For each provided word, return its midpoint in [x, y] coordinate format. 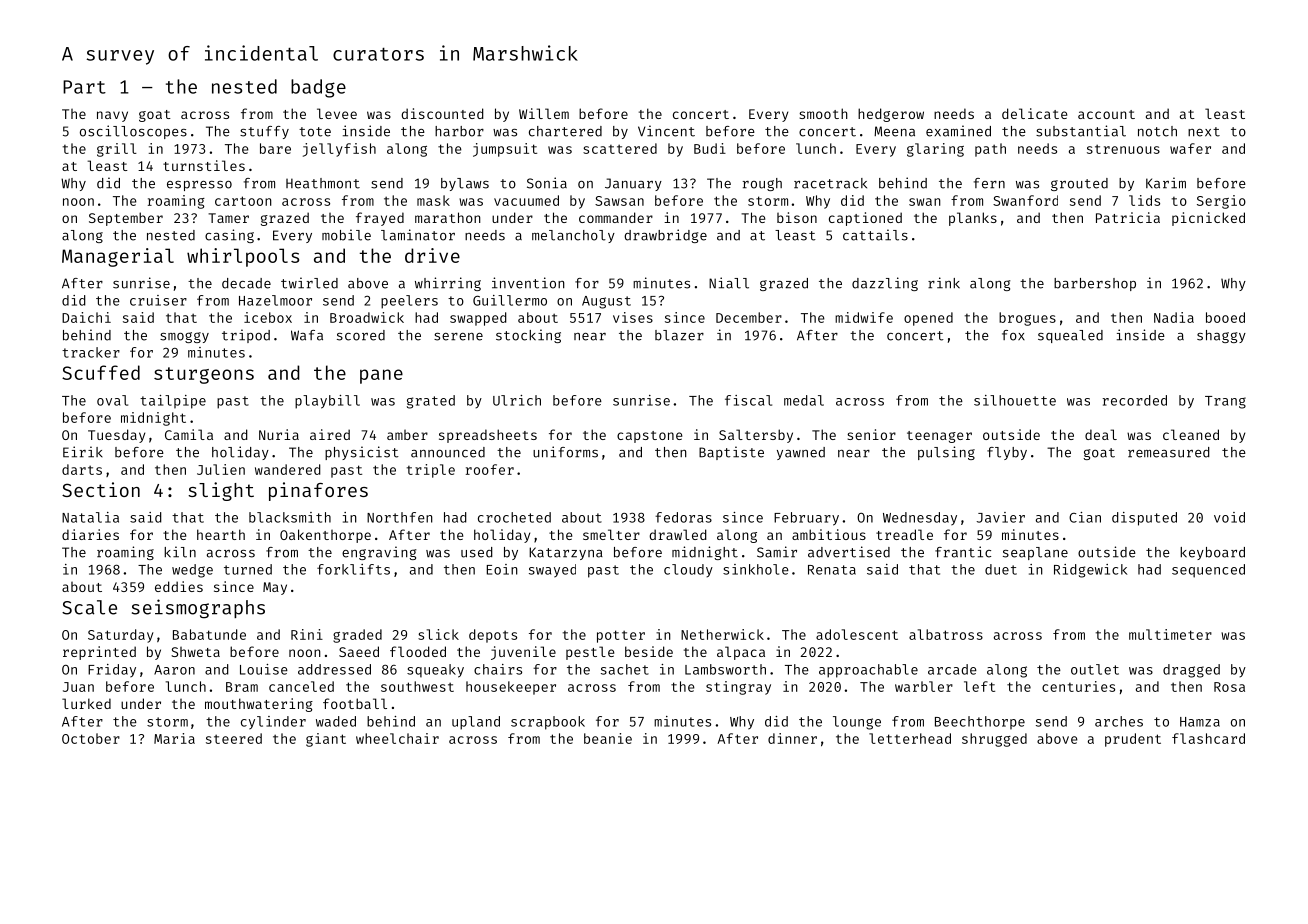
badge [318, 88]
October [91, 738]
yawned [801, 453]
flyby [1007, 453]
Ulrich [517, 400]
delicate [1034, 113]
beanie [608, 738]
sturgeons [204, 375]
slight [221, 491]
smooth [823, 113]
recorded [1135, 400]
